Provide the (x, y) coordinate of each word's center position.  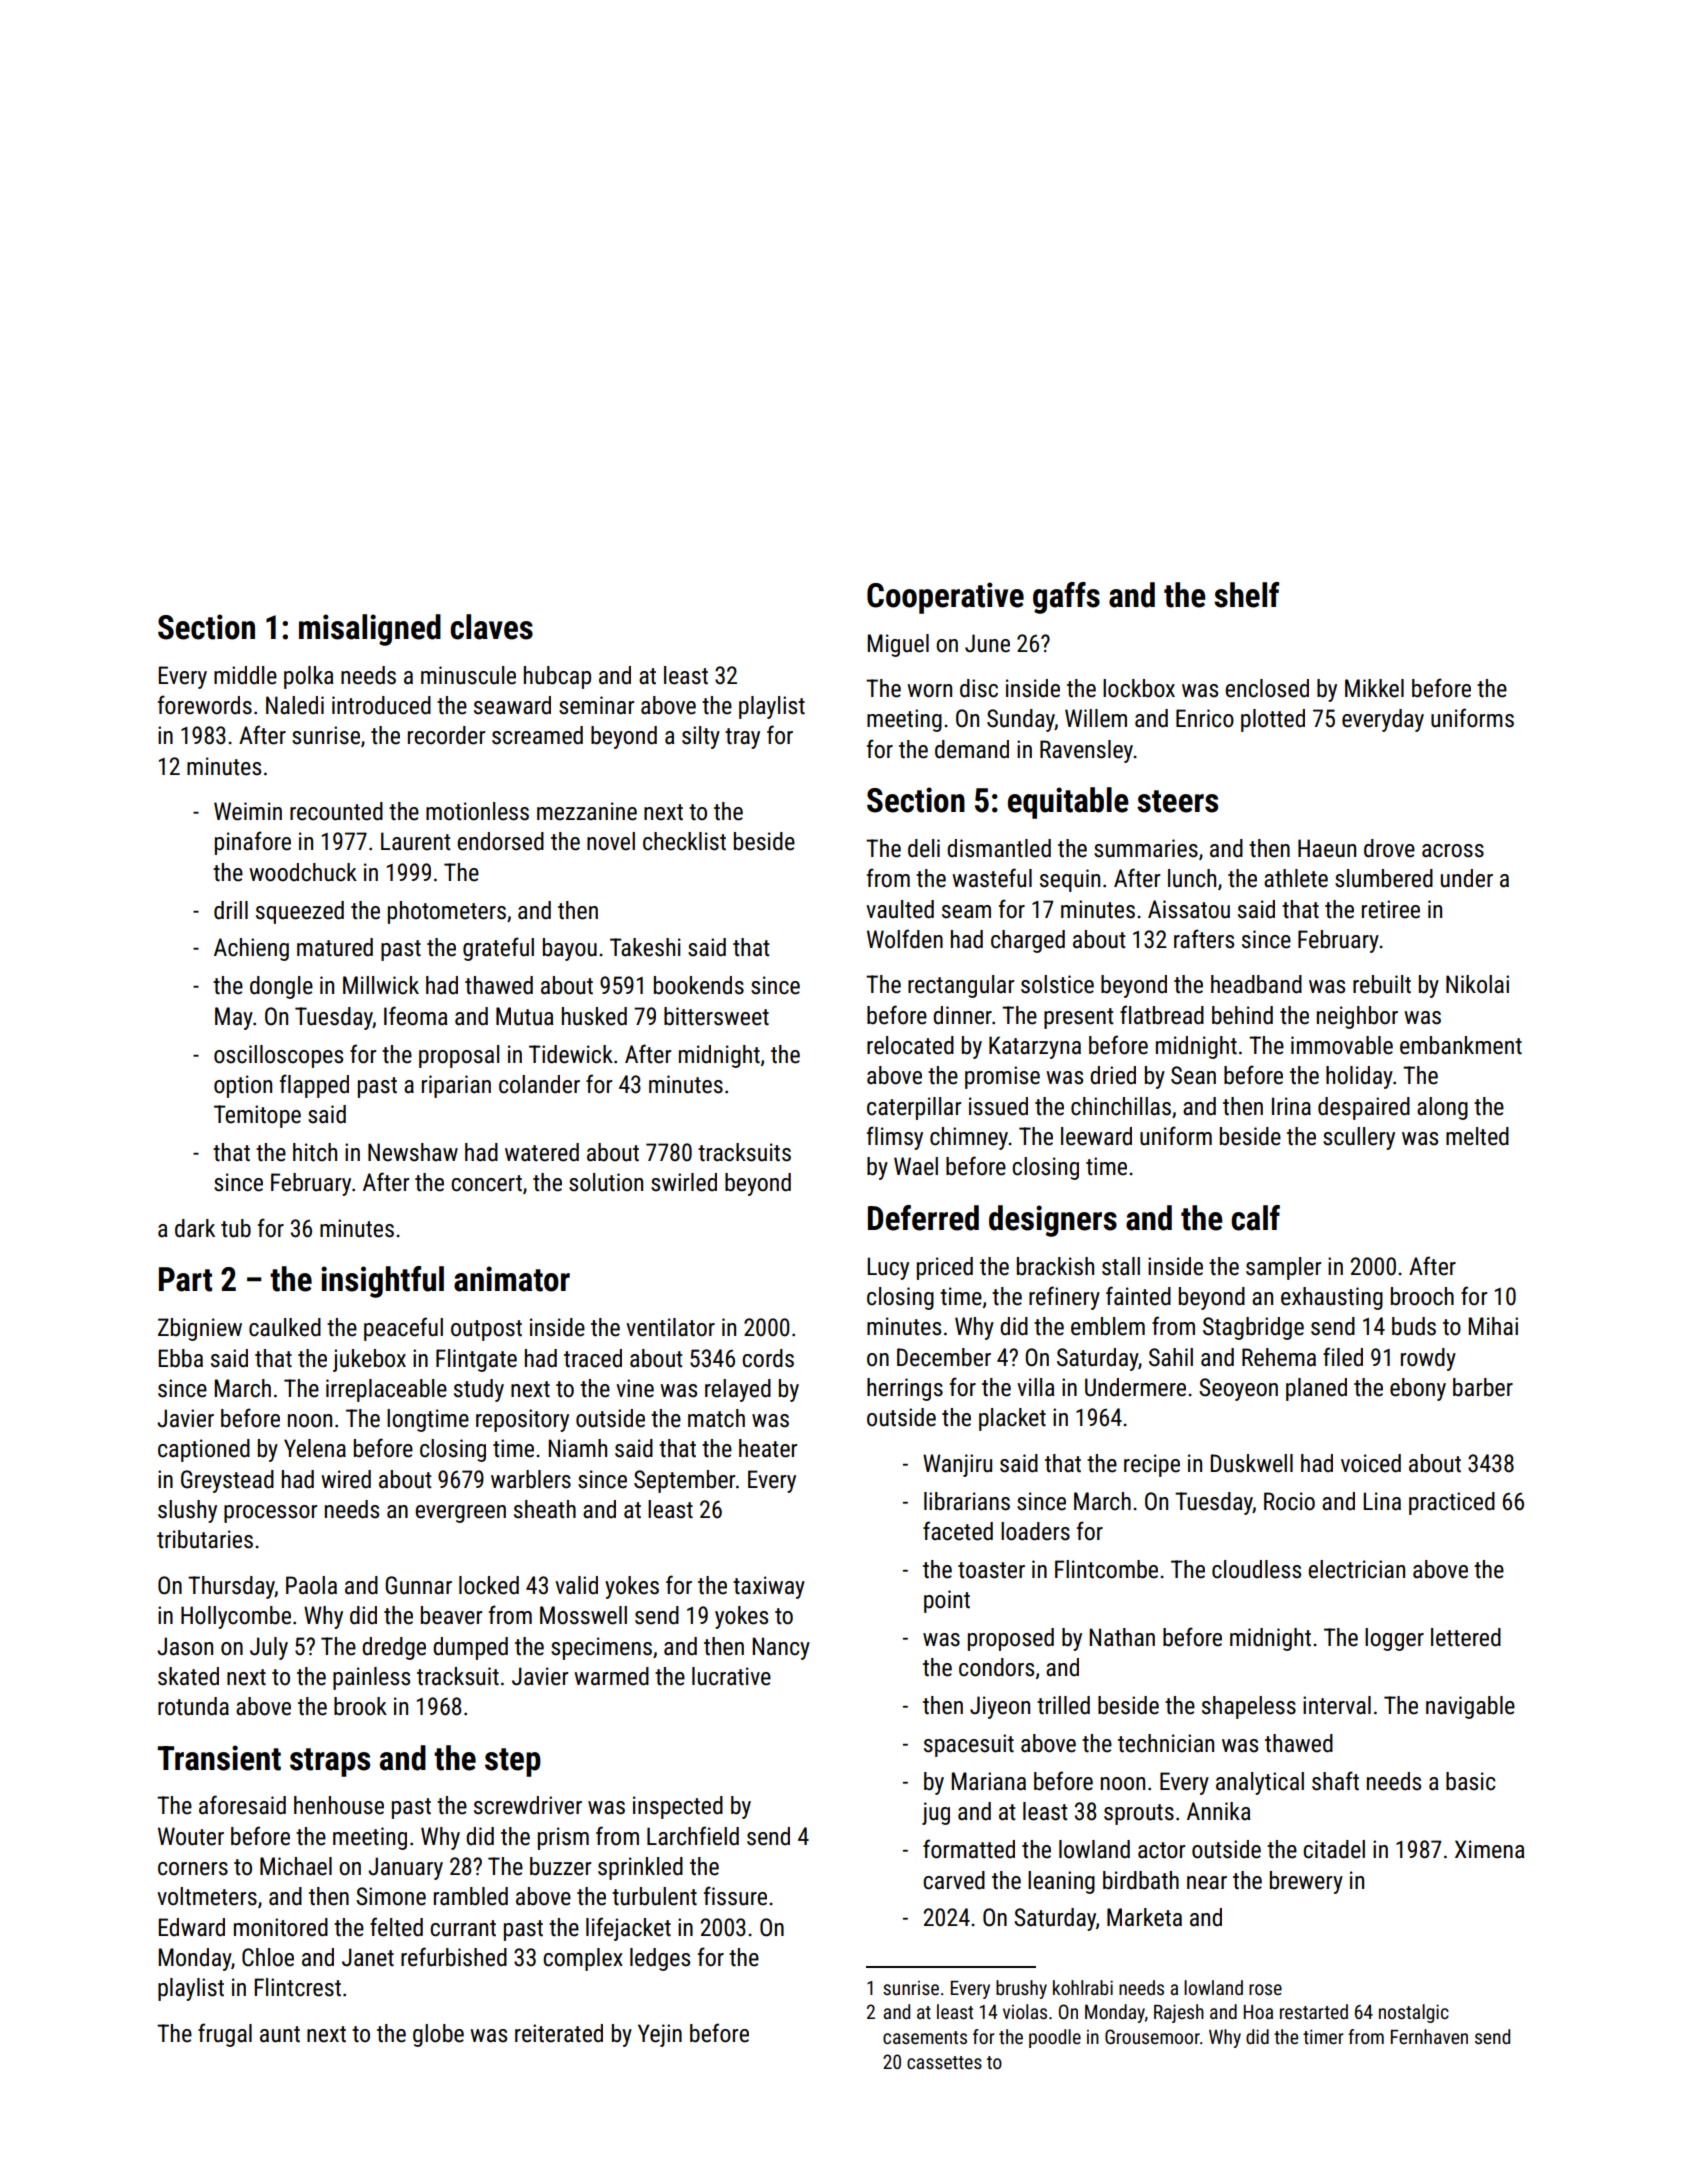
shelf (1246, 595)
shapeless (1249, 1707)
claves (491, 627)
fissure (735, 1896)
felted (396, 1927)
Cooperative (945, 598)
